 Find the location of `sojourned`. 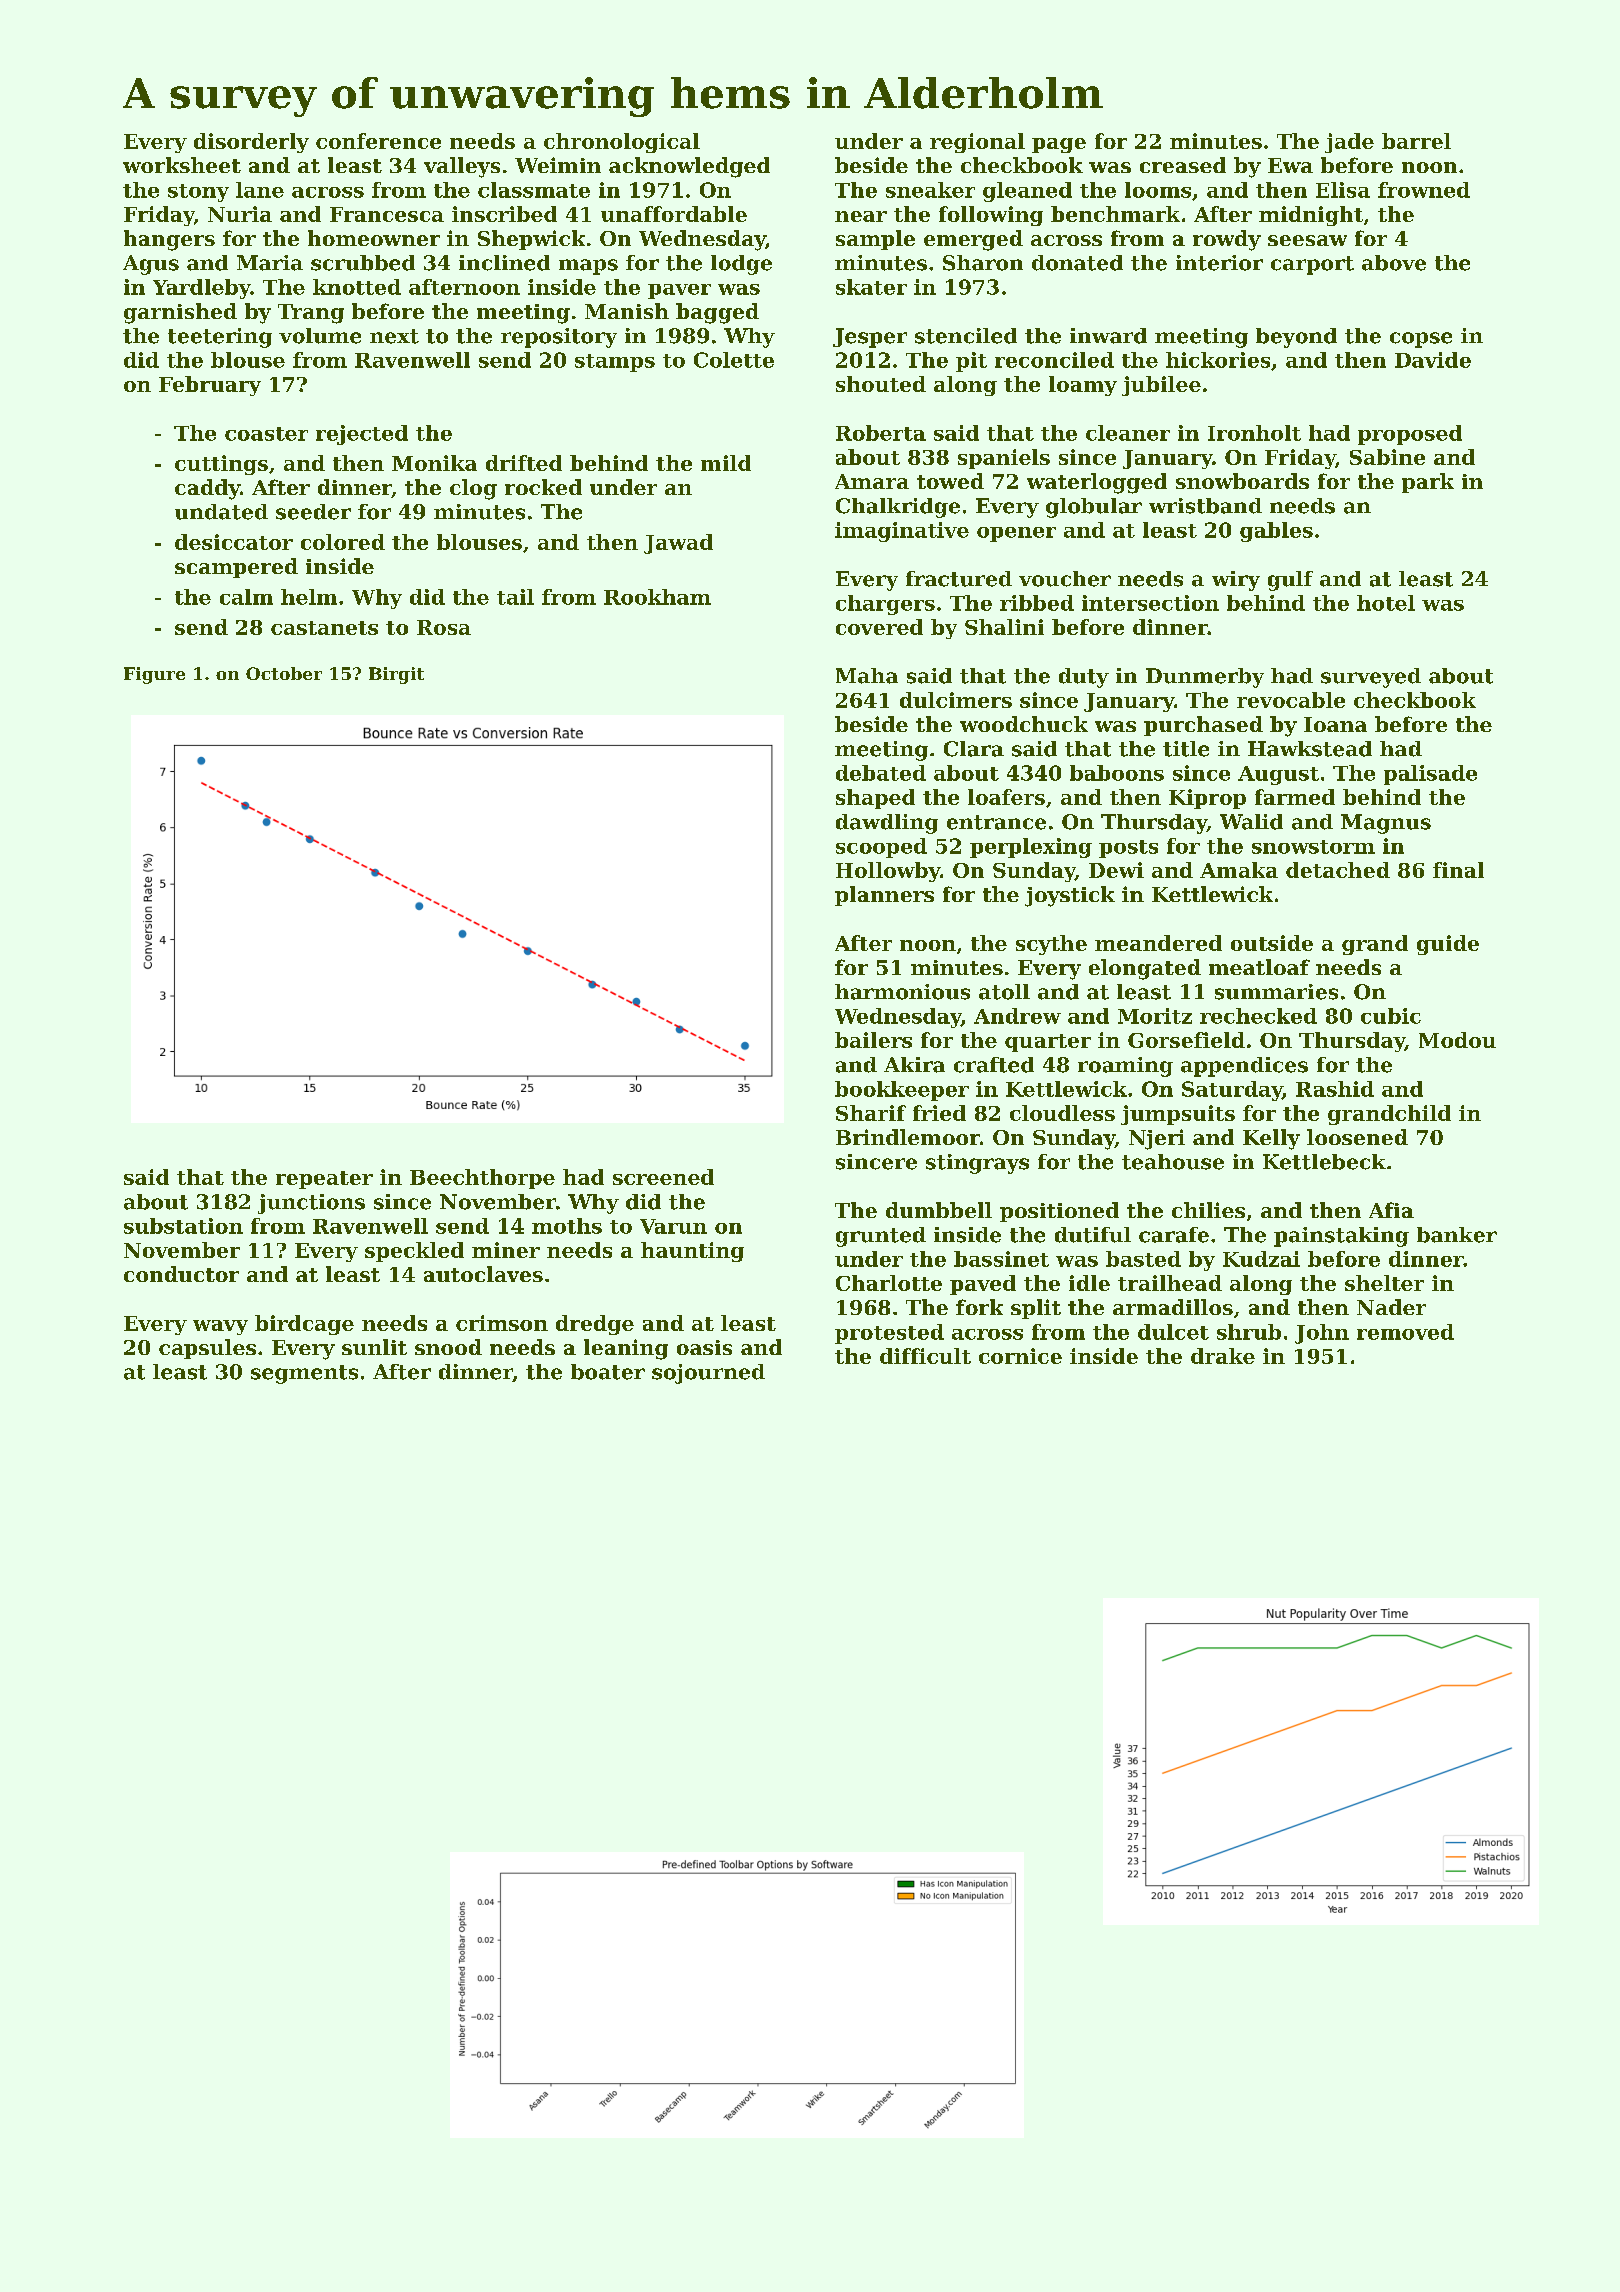

sojourned is located at coordinates (708, 1374).
